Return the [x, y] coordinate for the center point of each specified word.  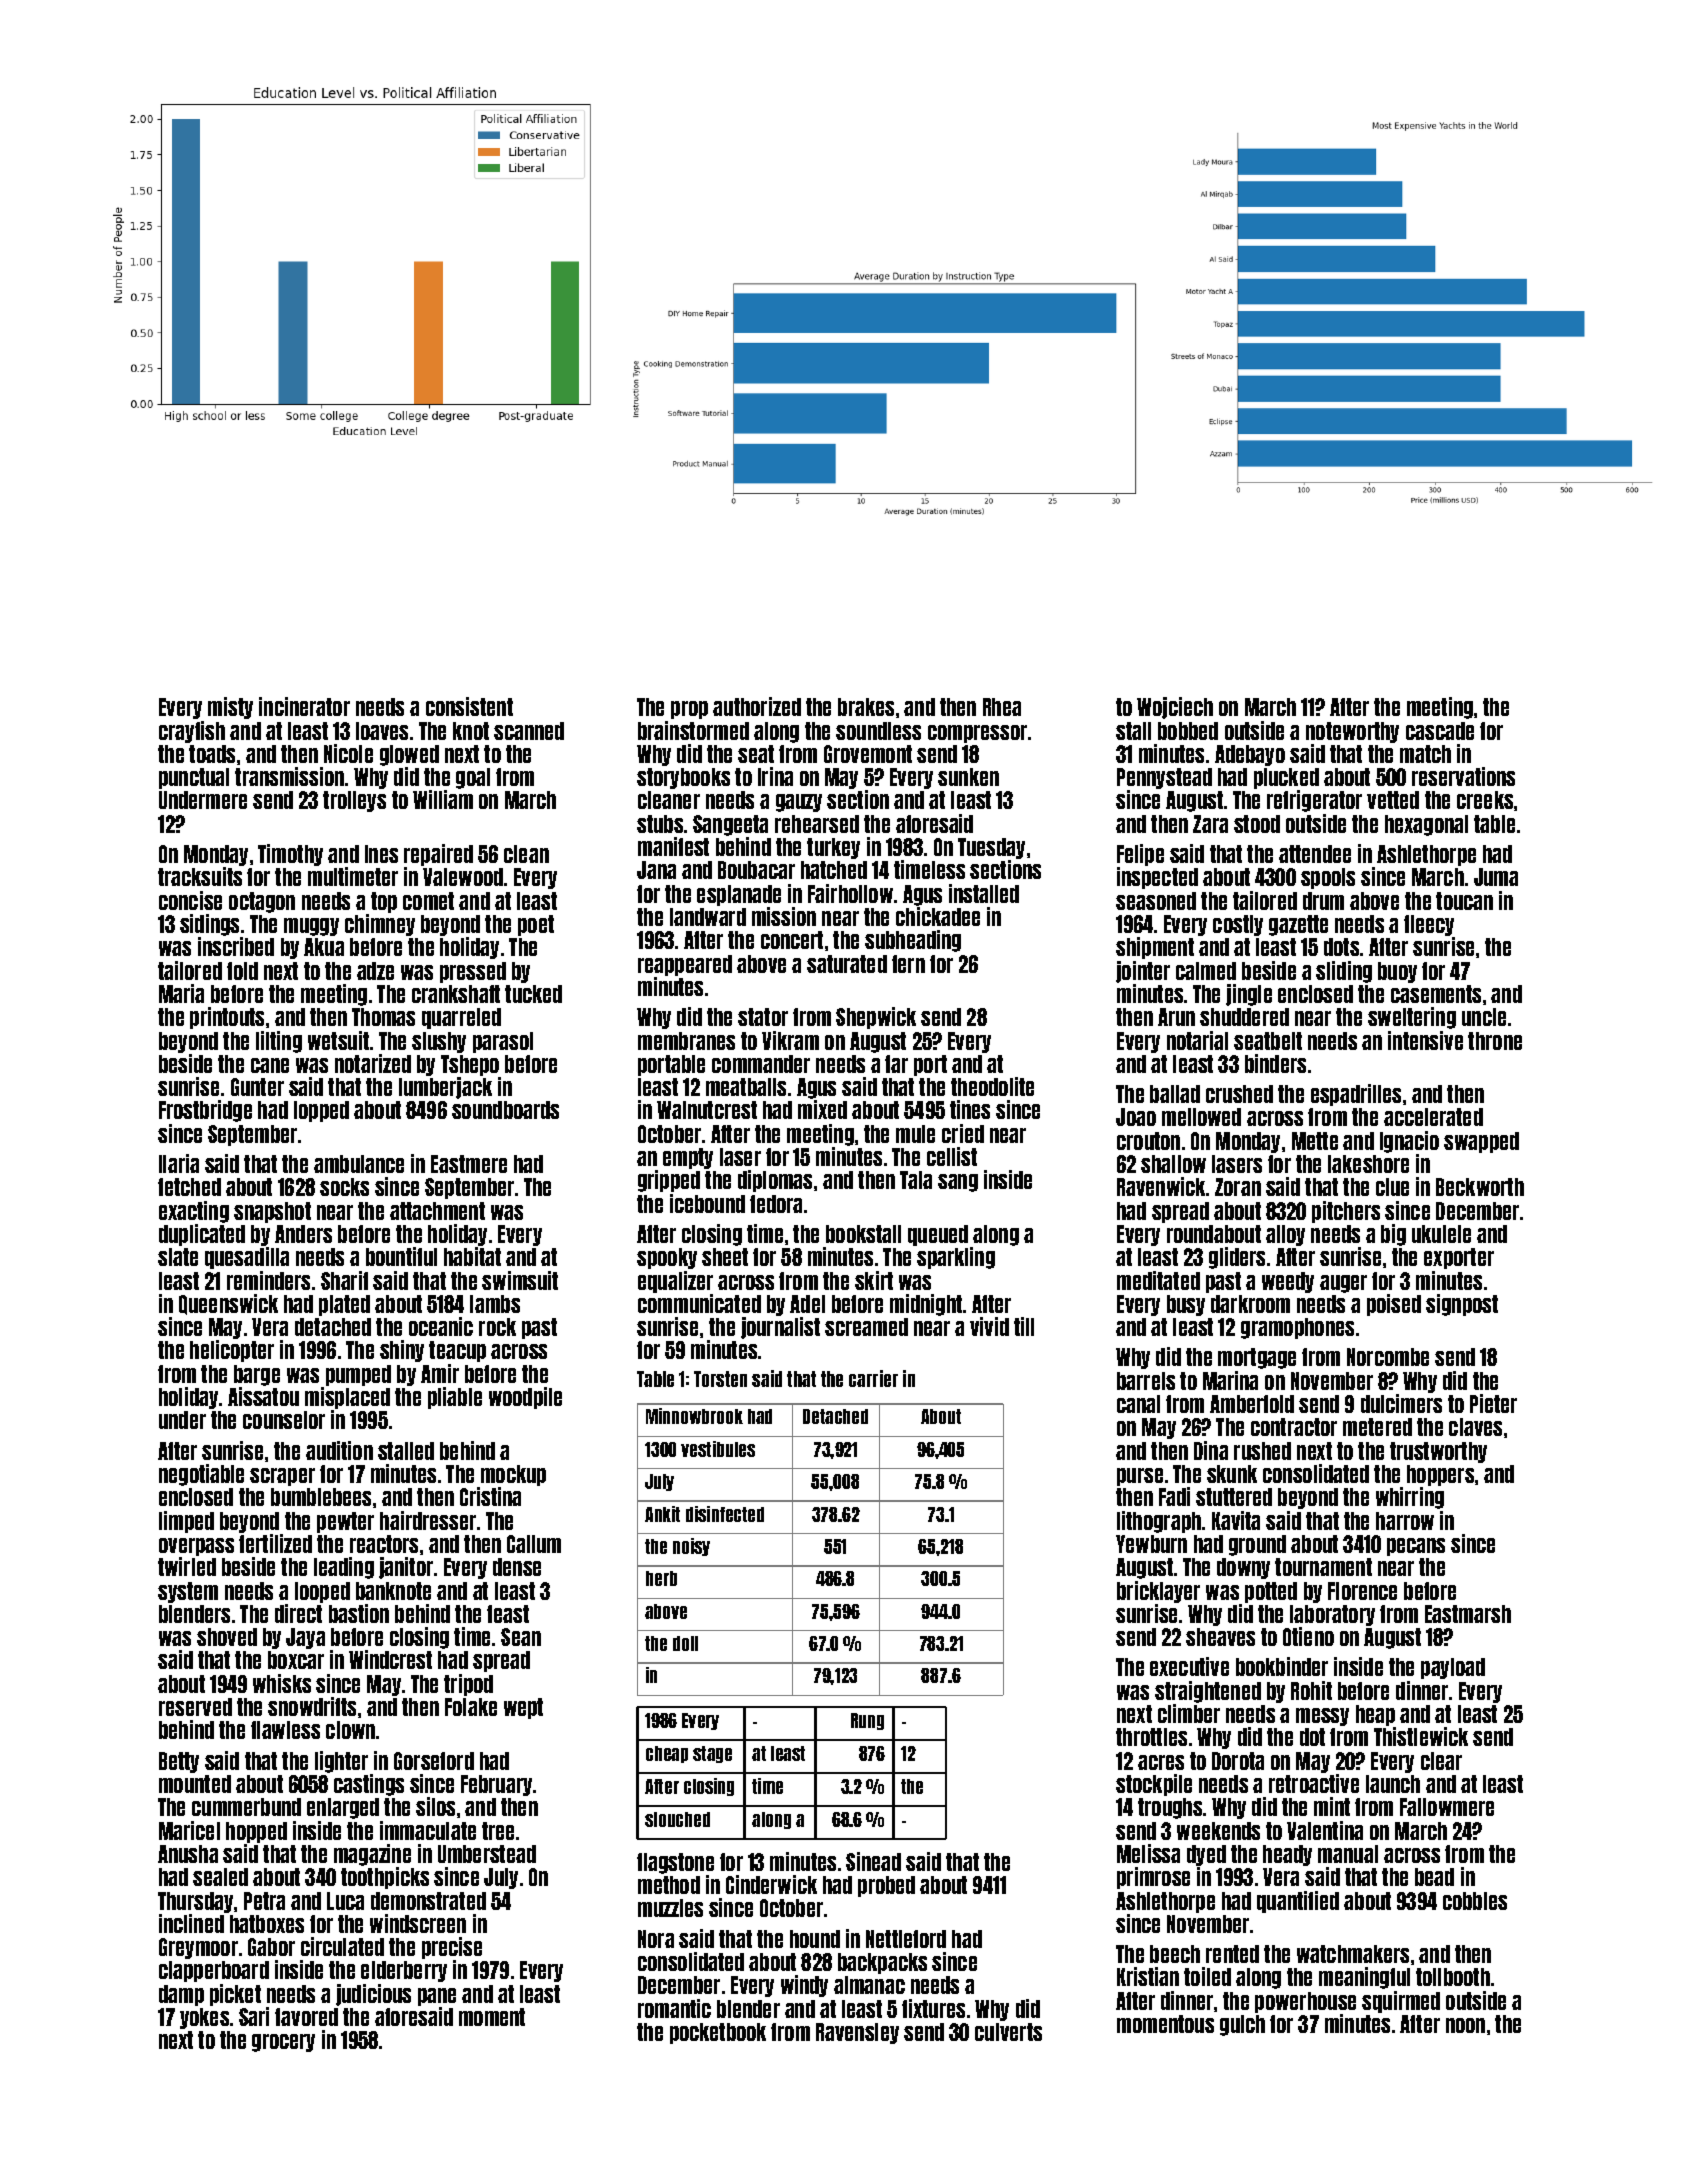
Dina [1211, 1450]
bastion [359, 1613]
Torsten [720, 1379]
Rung [867, 1721]
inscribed [236, 946]
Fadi [1174, 1496]
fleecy [1429, 925]
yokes [204, 2018]
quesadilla [247, 1258]
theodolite [992, 1086]
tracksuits [200, 876]
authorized [757, 706]
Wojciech [1175, 708]
